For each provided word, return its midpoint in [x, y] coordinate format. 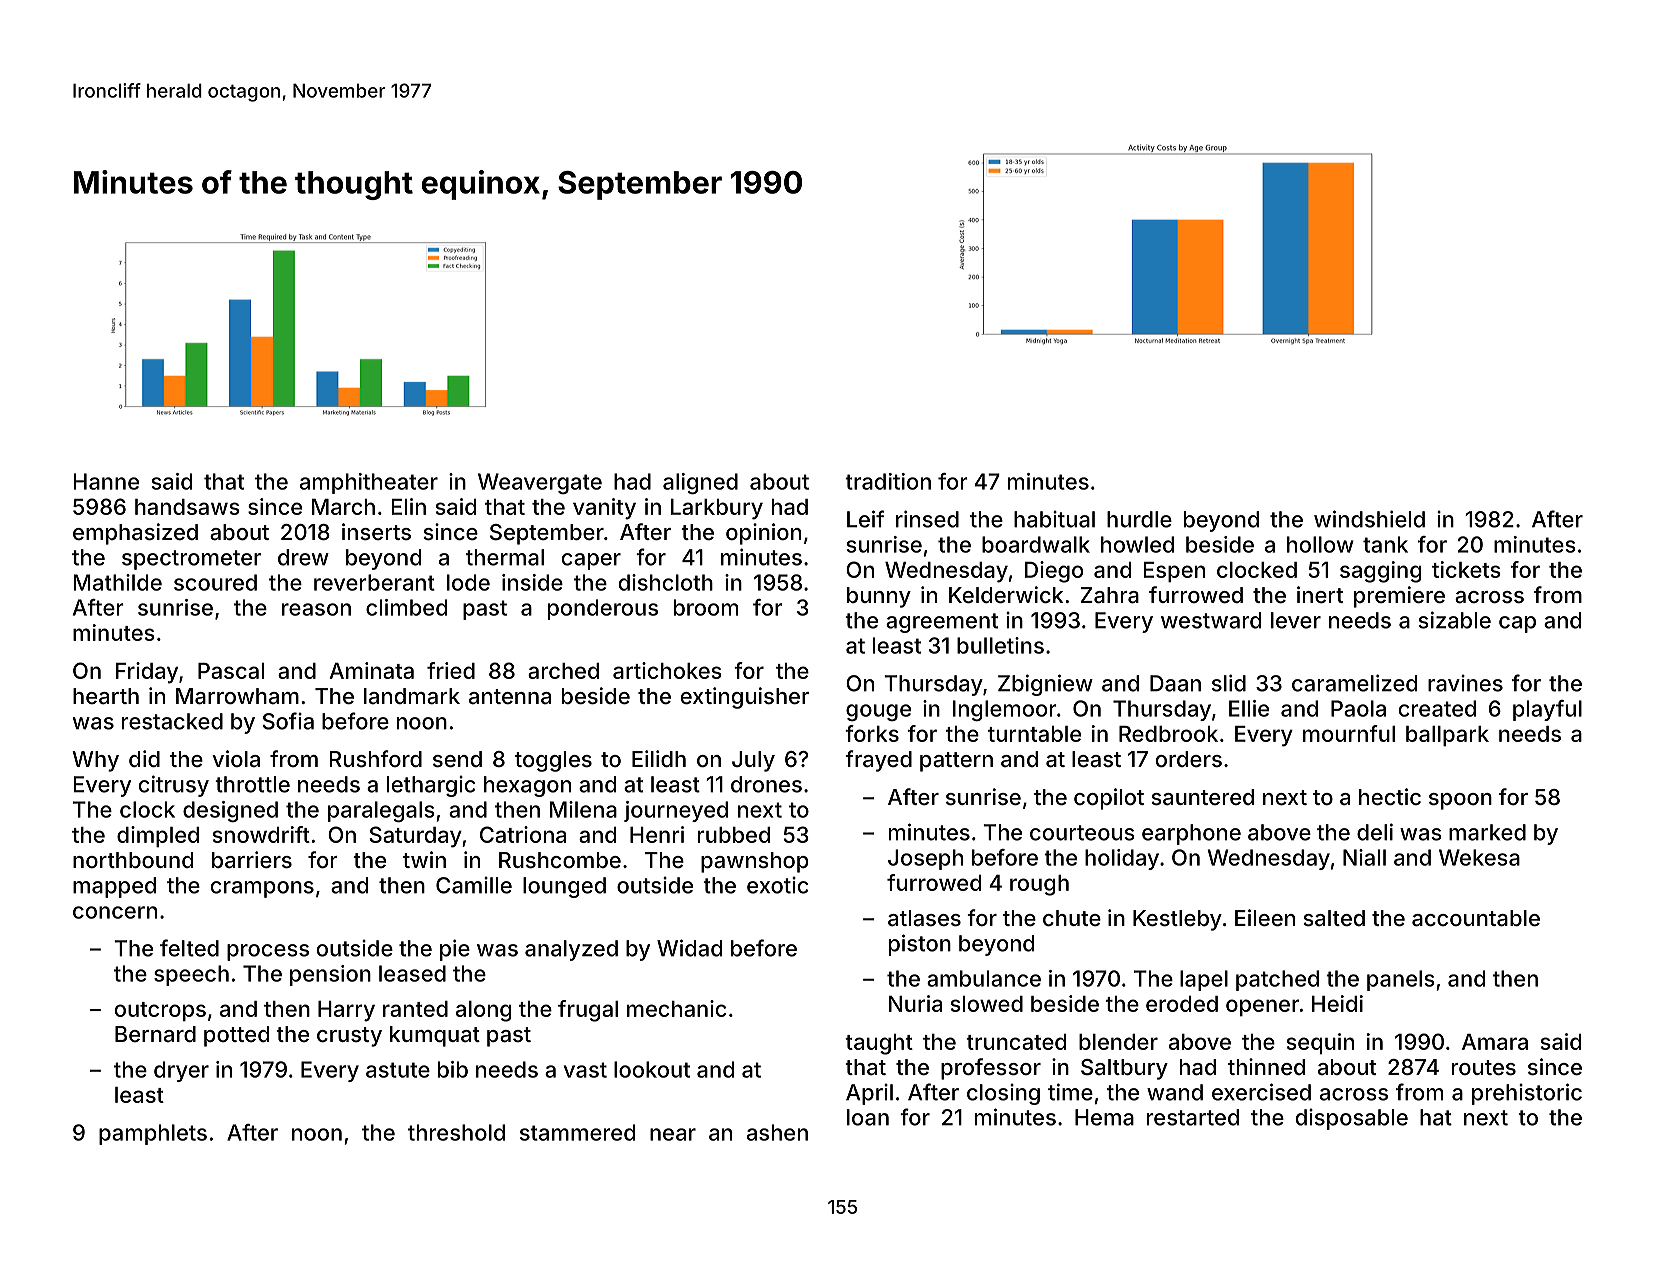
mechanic [676, 1008]
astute [398, 1070]
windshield [1369, 519]
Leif [865, 519]
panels [1401, 980]
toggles [553, 761]
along [484, 1011]
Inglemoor [1005, 710]
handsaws [187, 507]
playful [1547, 710]
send [457, 759]
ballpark [1447, 736]
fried [451, 670]
